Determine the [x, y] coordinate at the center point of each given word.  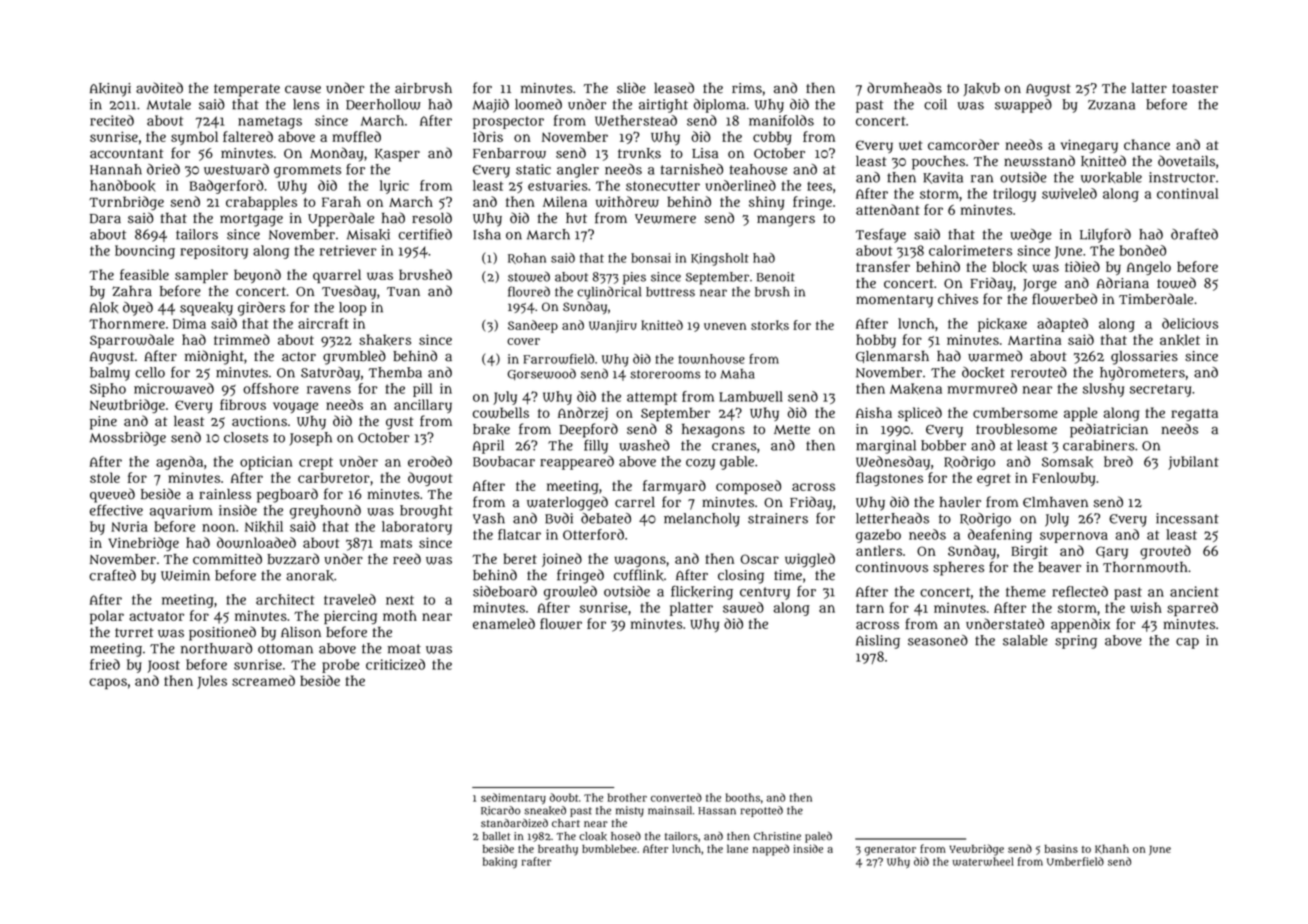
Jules [212, 682]
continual [1187, 193]
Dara [105, 219]
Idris [488, 136]
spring [1076, 642]
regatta [1194, 415]
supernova [1074, 537]
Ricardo [500, 811]
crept [316, 463]
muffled [356, 136]
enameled [504, 623]
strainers [778, 518]
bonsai [651, 258]
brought [426, 512]
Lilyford [1105, 235]
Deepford [588, 430]
